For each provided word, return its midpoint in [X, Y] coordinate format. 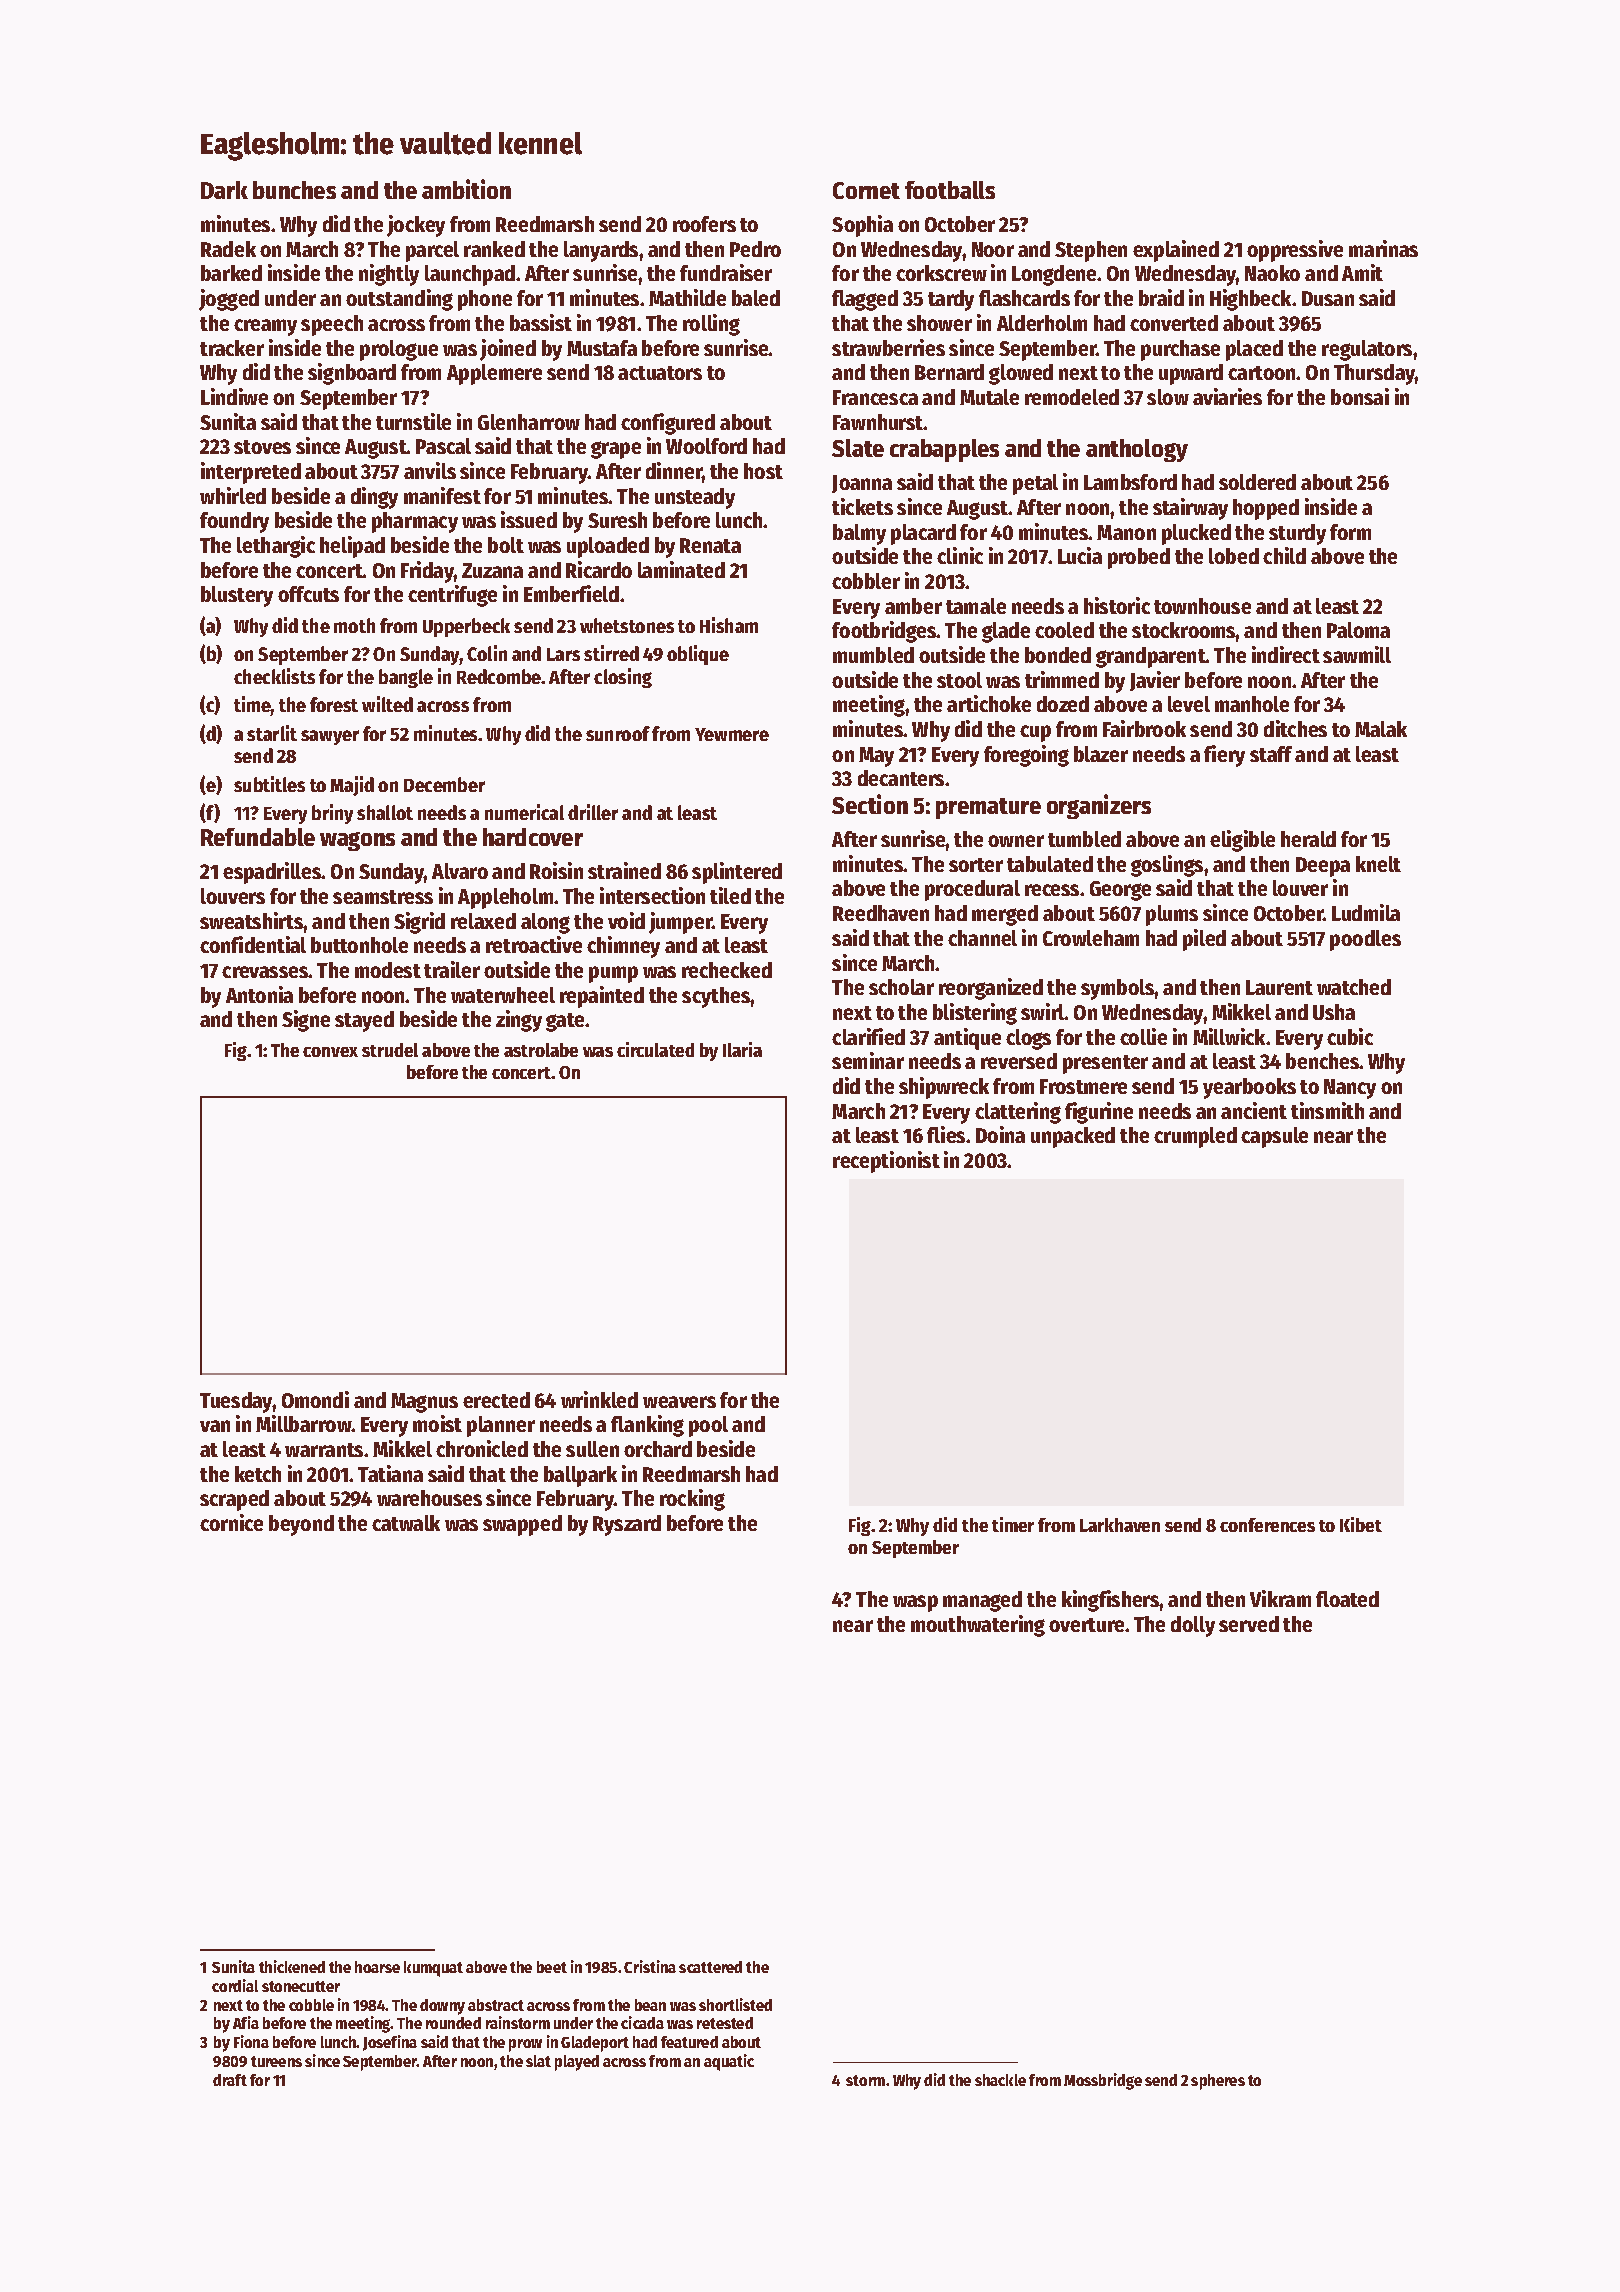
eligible [1242, 841]
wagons [357, 841]
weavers [679, 1402]
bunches [294, 190]
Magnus [424, 1403]
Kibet [1361, 1524]
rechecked [727, 970]
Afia [246, 2022]
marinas [1383, 248]
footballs [950, 190]
